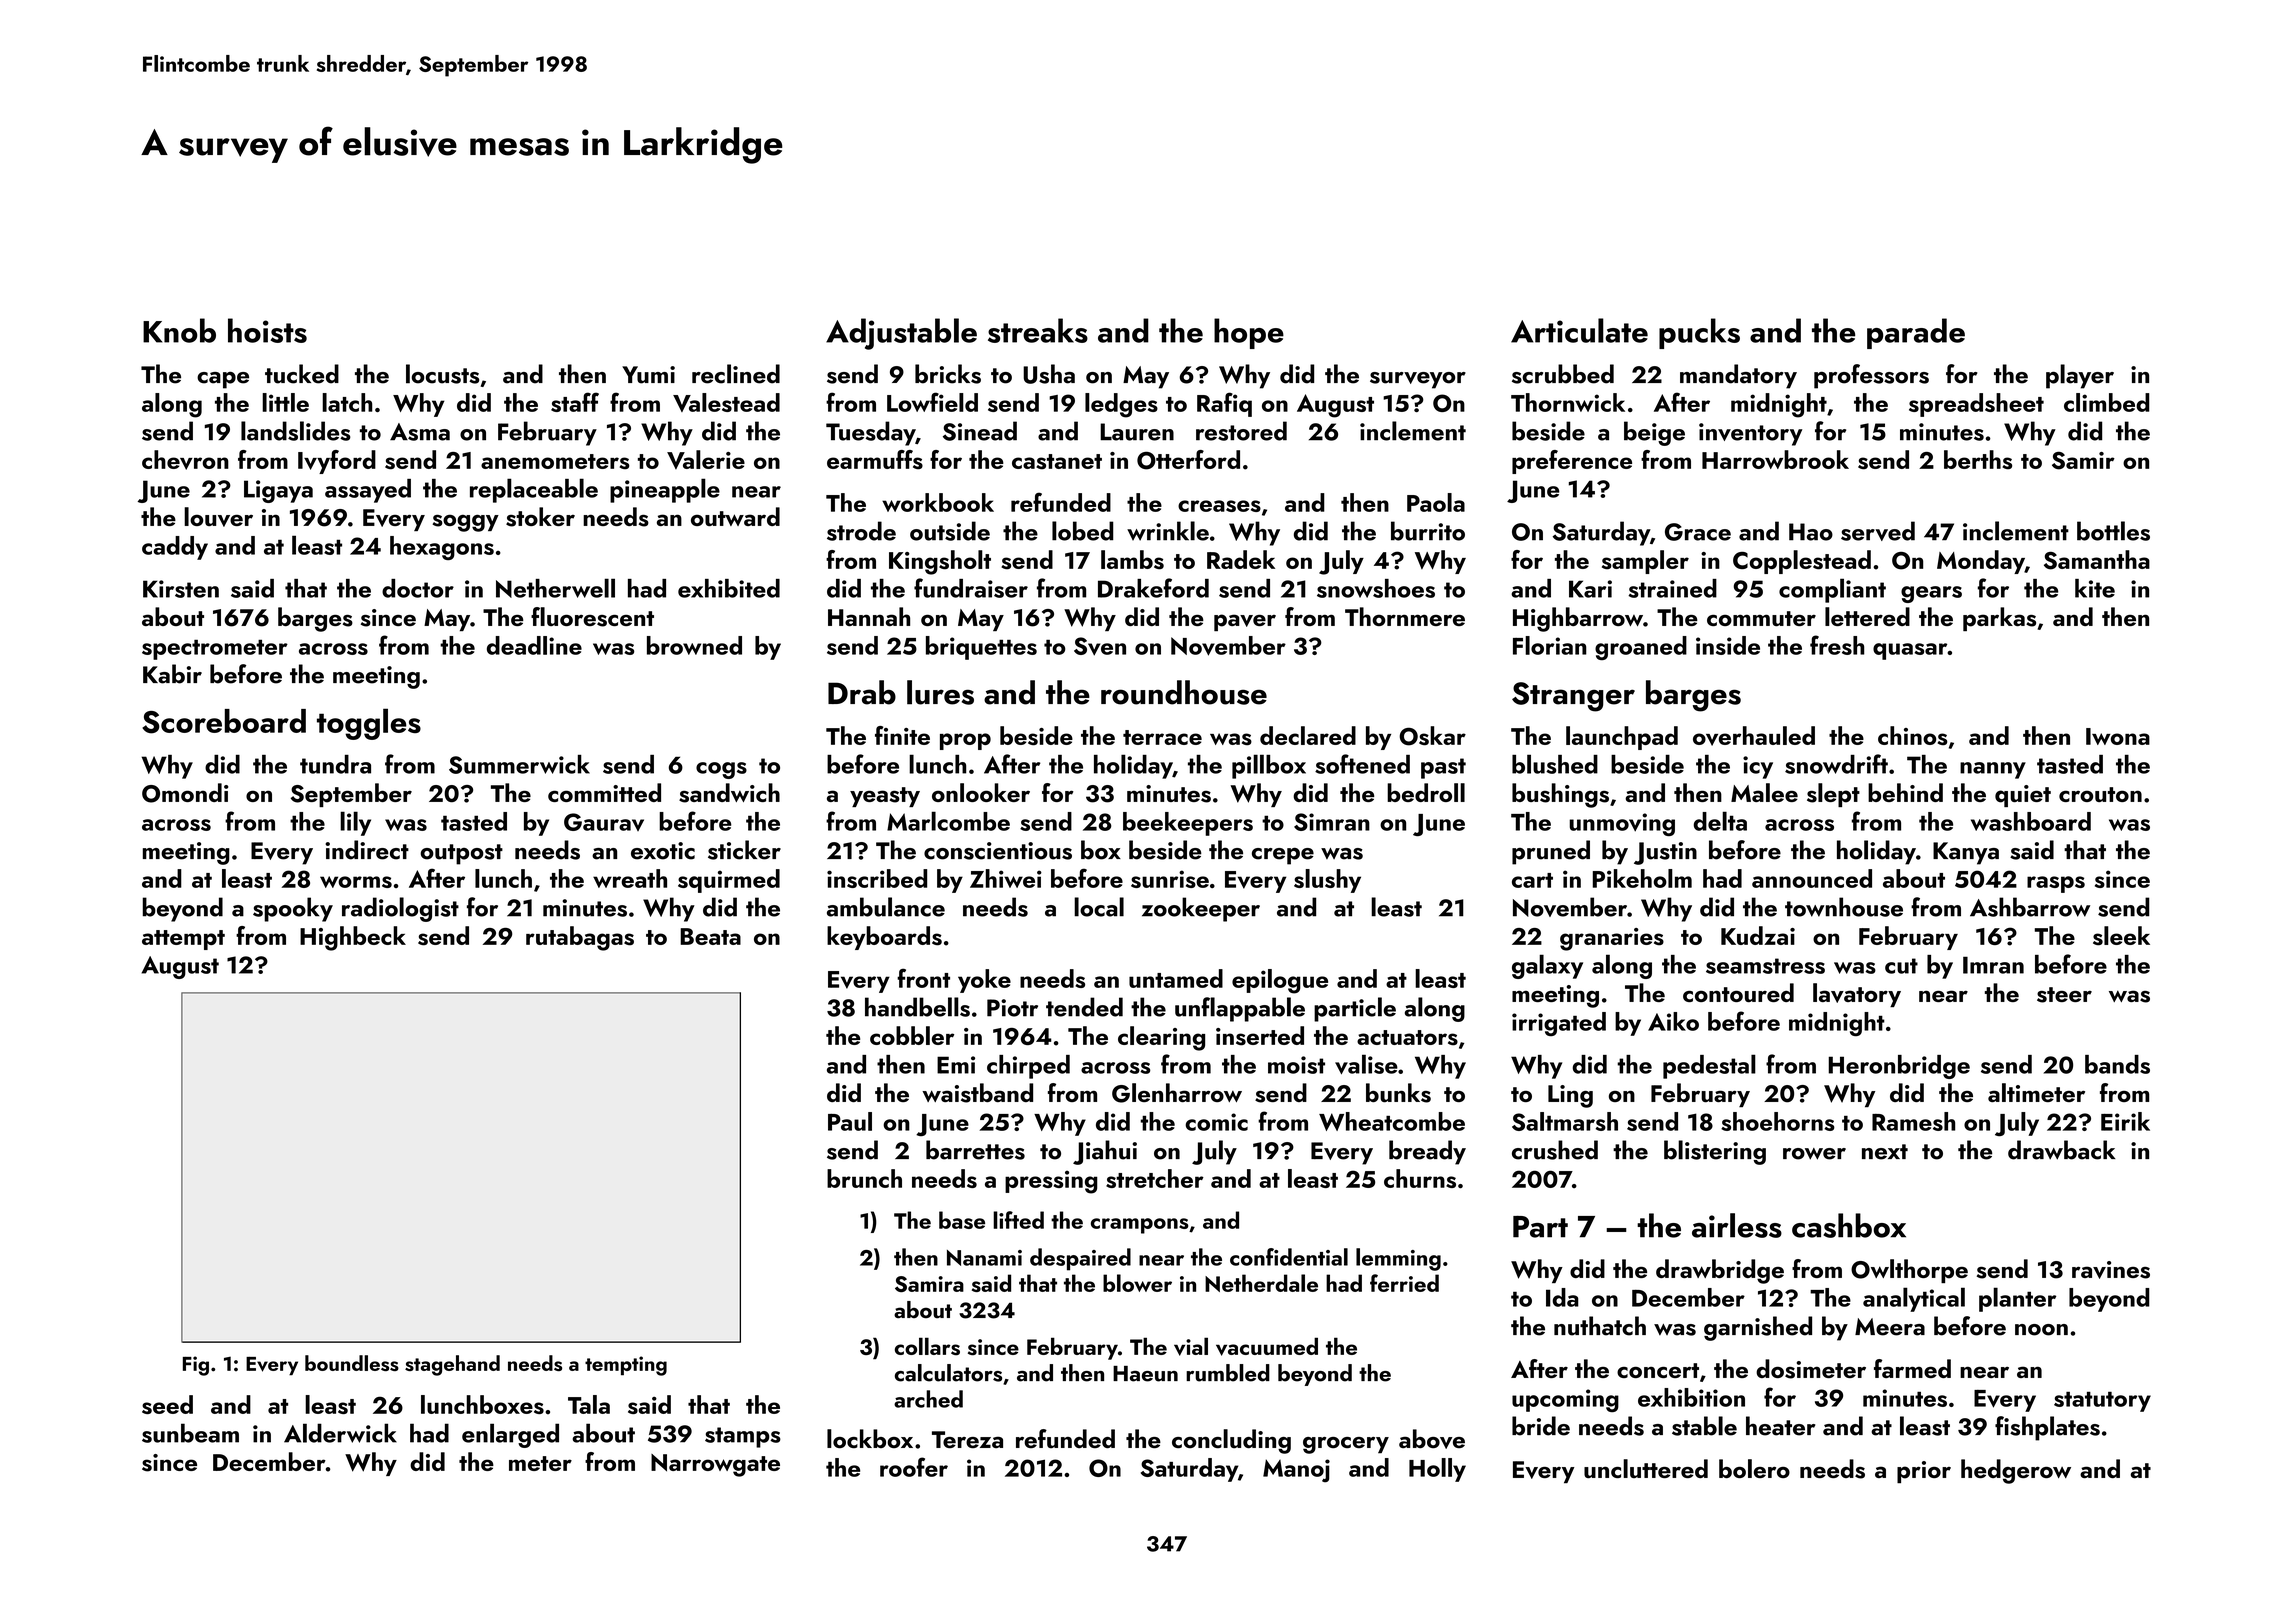  Describe the element at coordinates (1916, 333) in the document. I see `parade` at that location.
